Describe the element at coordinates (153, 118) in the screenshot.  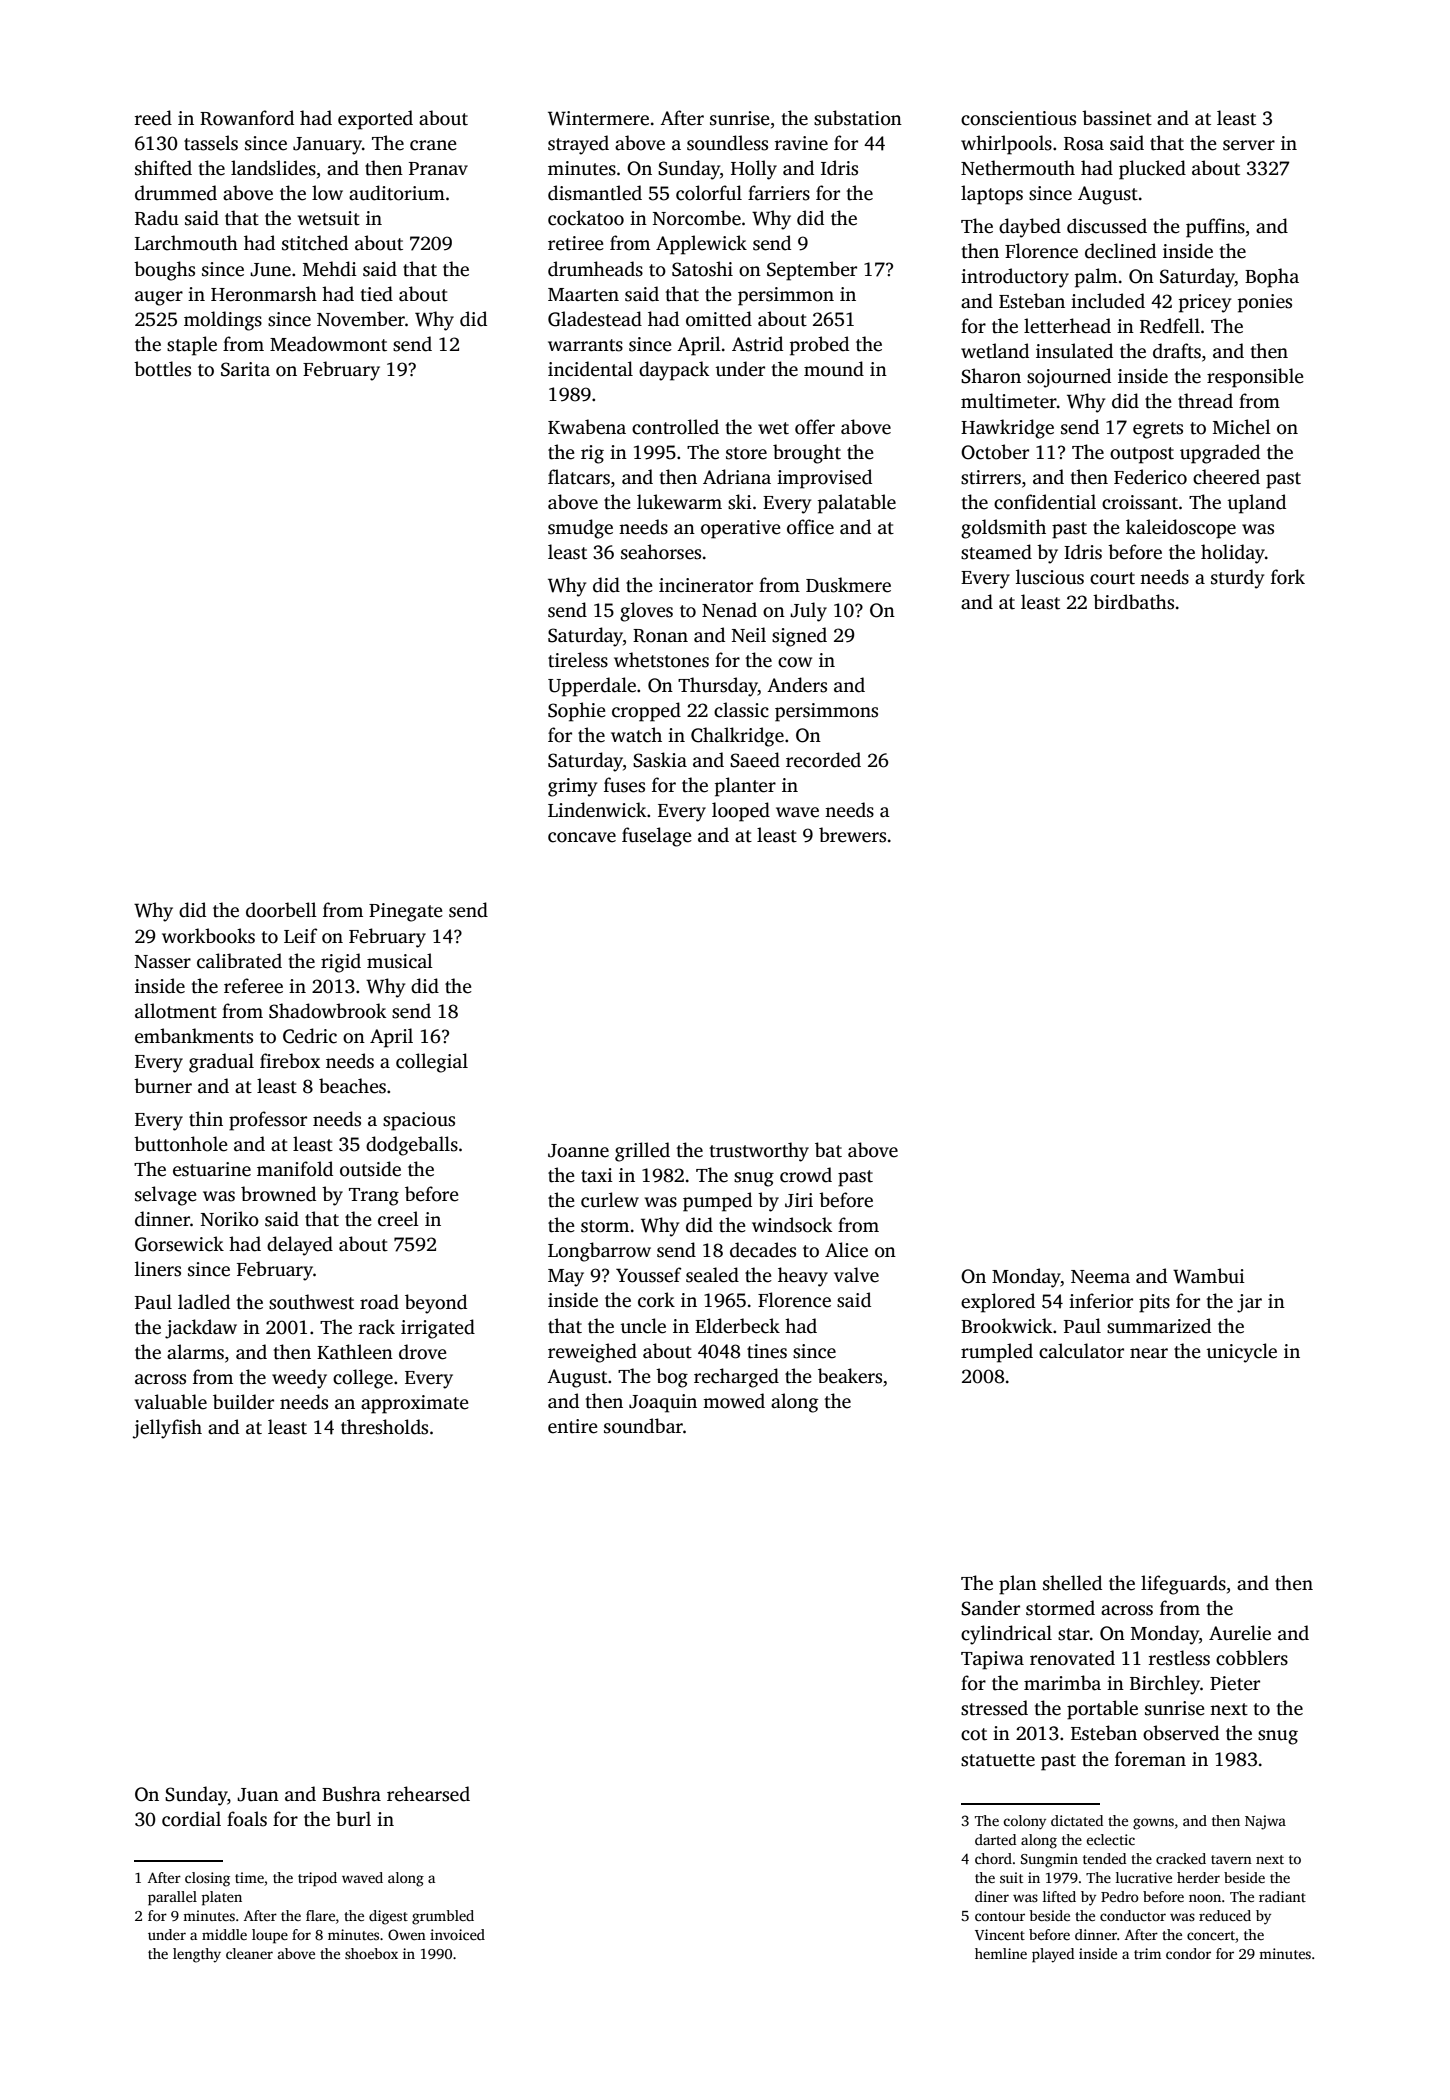
I see `reed` at that location.
